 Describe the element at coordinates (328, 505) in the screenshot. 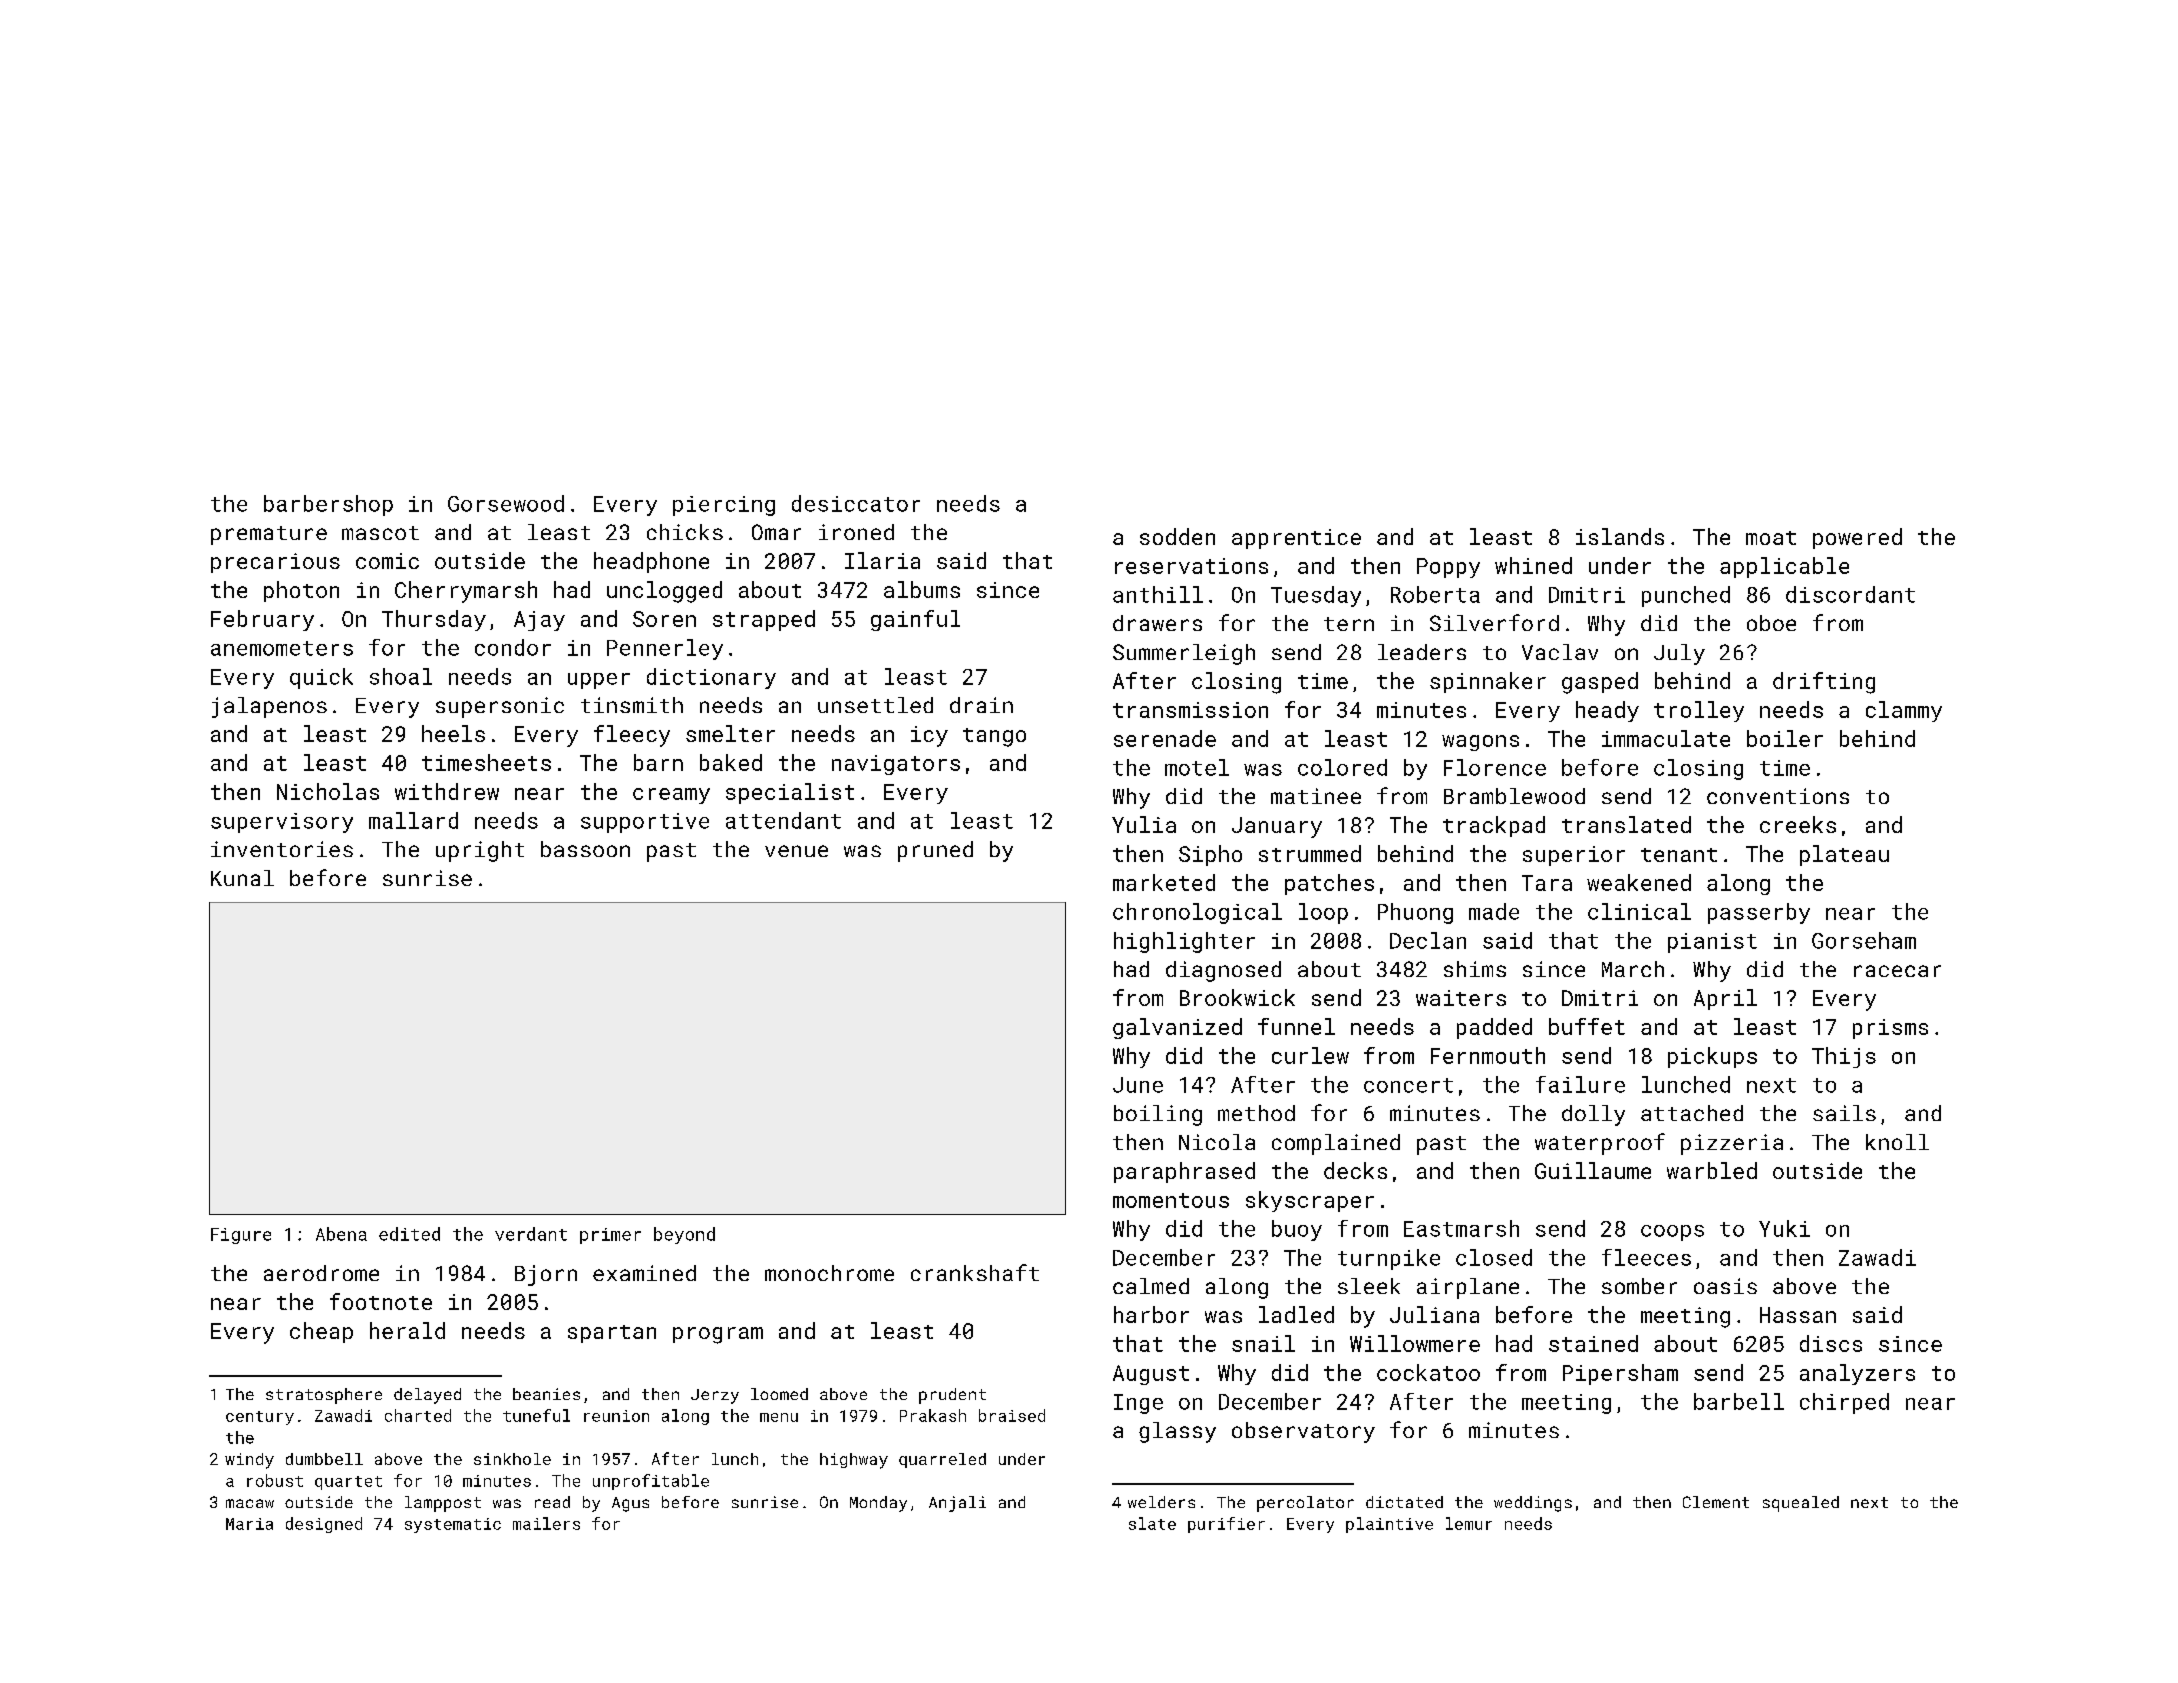

I see `barbershop` at that location.
